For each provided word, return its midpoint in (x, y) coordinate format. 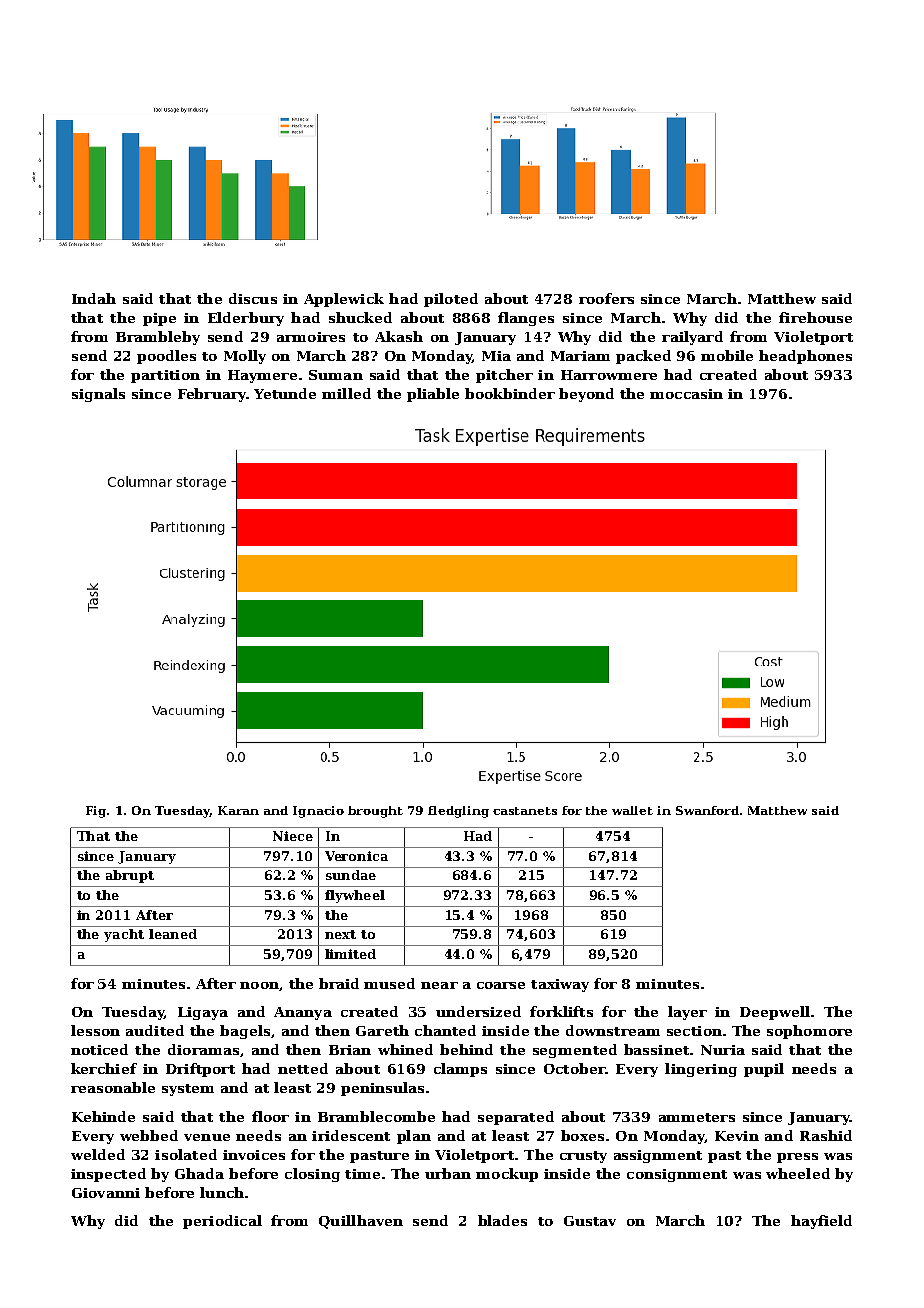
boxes (582, 1135)
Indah (94, 298)
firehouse (815, 317)
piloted (451, 300)
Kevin (737, 1136)
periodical (222, 1222)
